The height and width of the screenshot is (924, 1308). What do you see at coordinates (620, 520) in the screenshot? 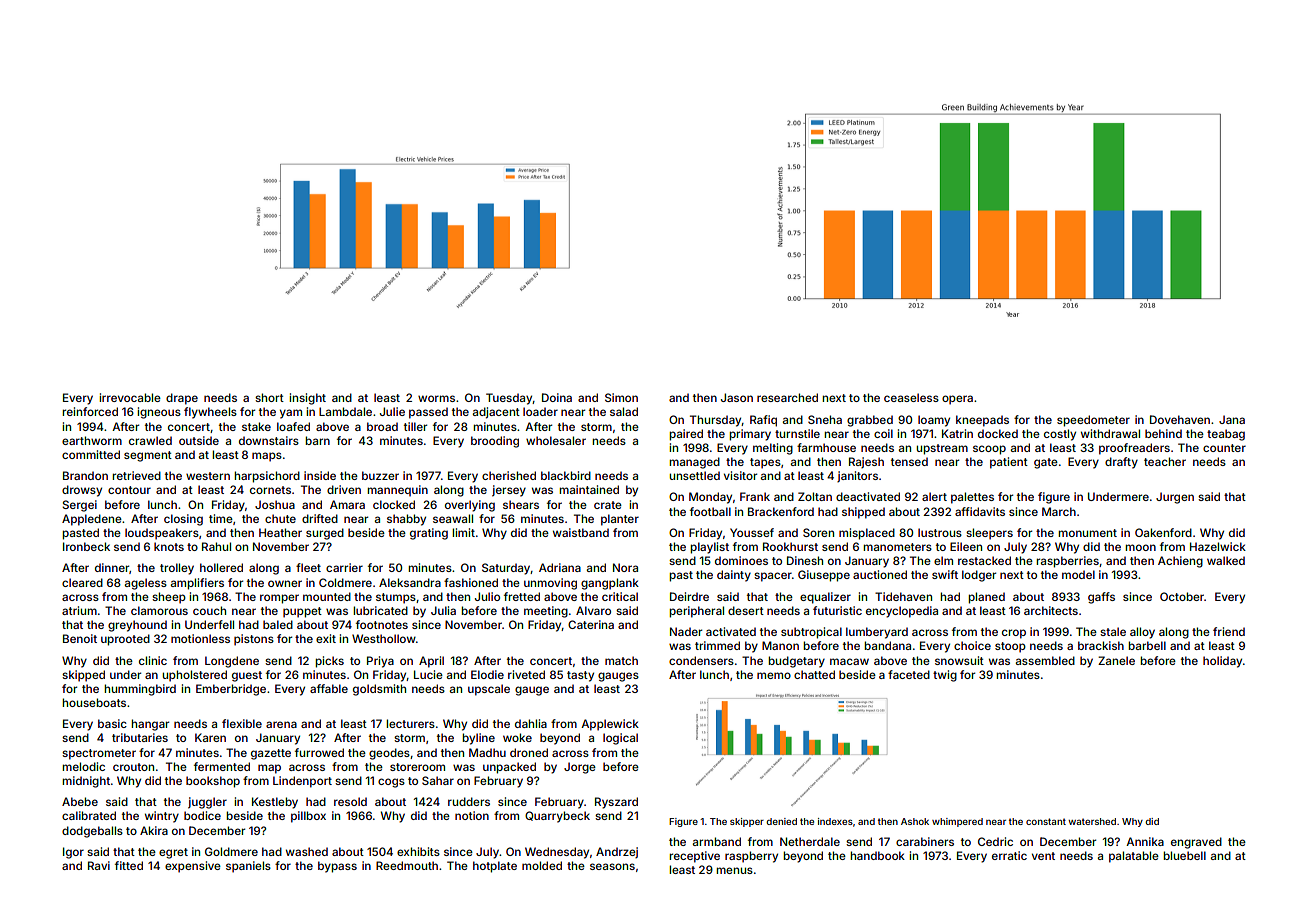
I see `planter` at bounding box center [620, 520].
